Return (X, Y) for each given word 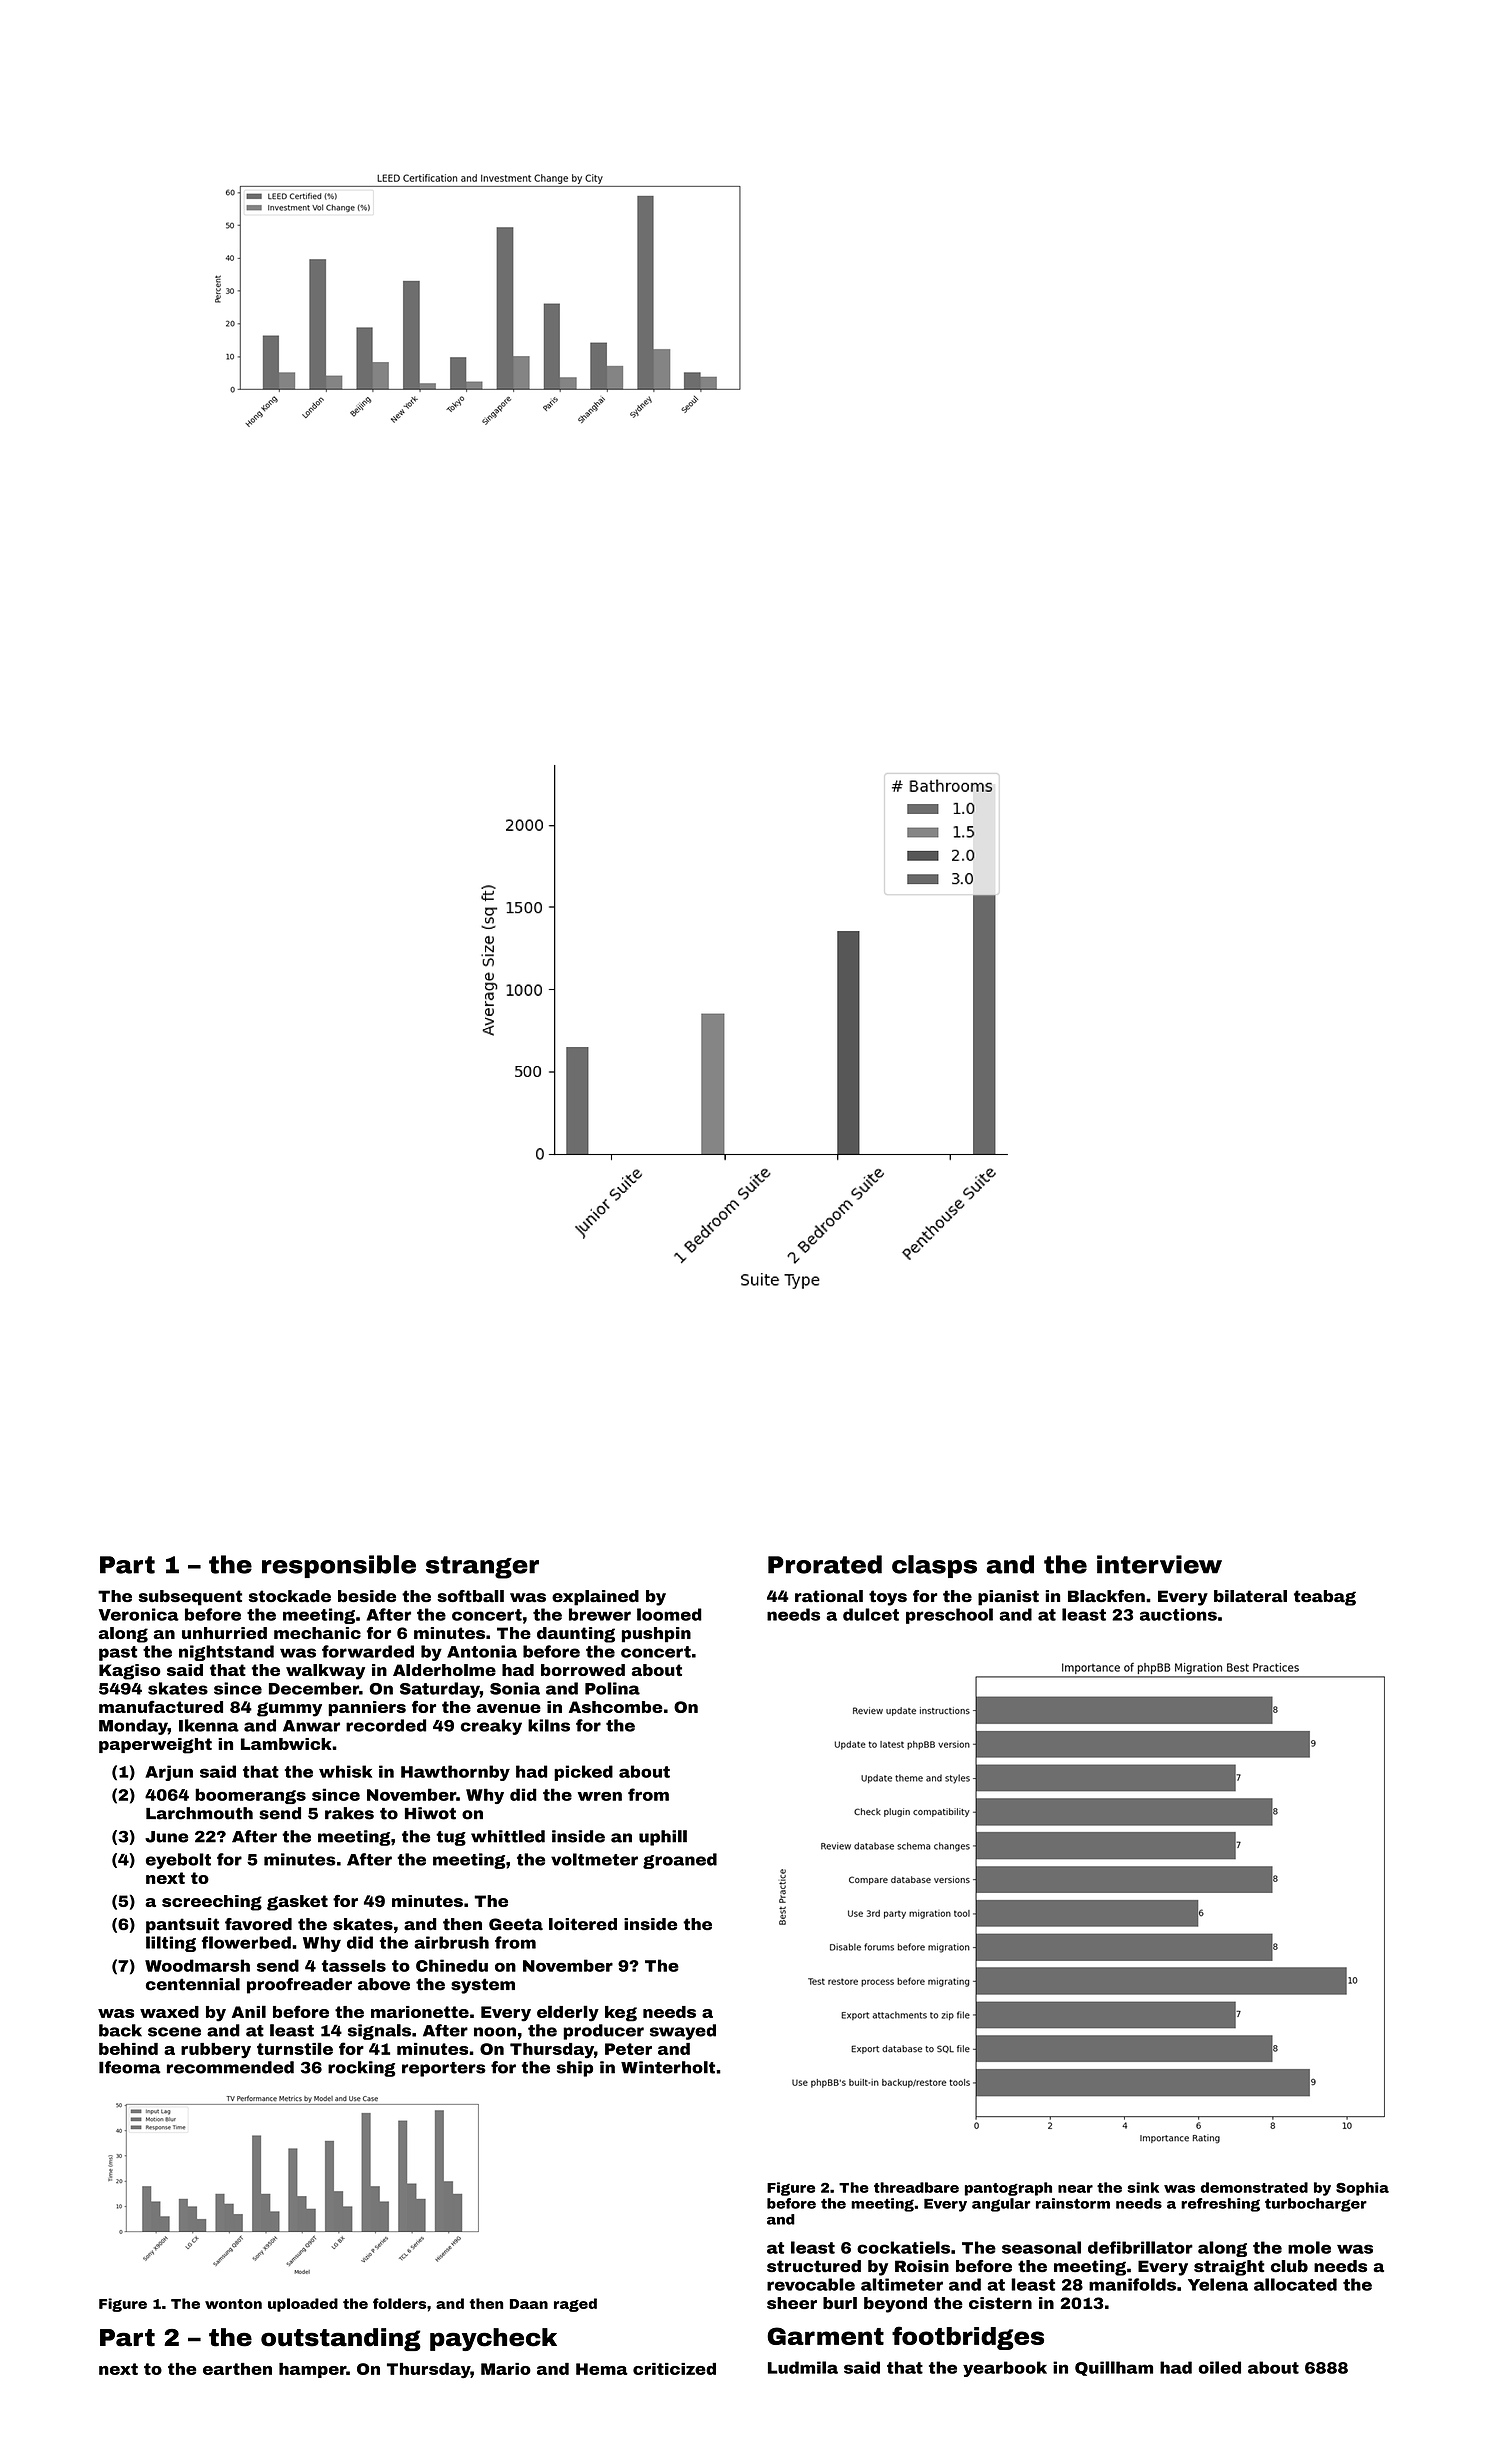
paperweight (155, 1746)
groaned (680, 1861)
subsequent (190, 1598)
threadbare (916, 2187)
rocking (362, 2069)
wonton (233, 2304)
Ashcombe (616, 1707)
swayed (683, 2032)
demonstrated (1254, 2187)
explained (595, 1598)
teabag (1325, 1598)
